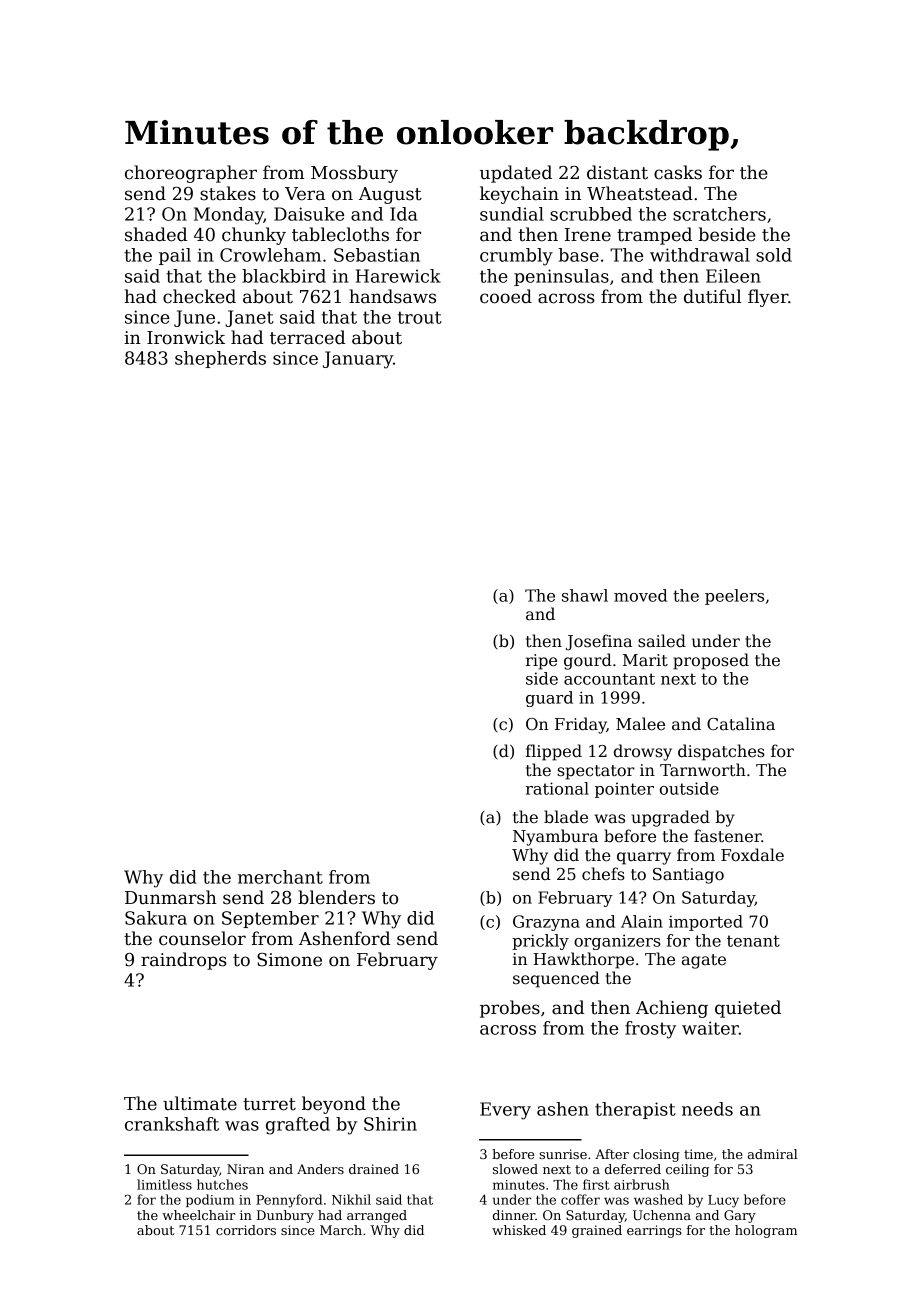 The image size is (924, 1311). What do you see at coordinates (700, 255) in the screenshot?
I see `withdrawal` at bounding box center [700, 255].
